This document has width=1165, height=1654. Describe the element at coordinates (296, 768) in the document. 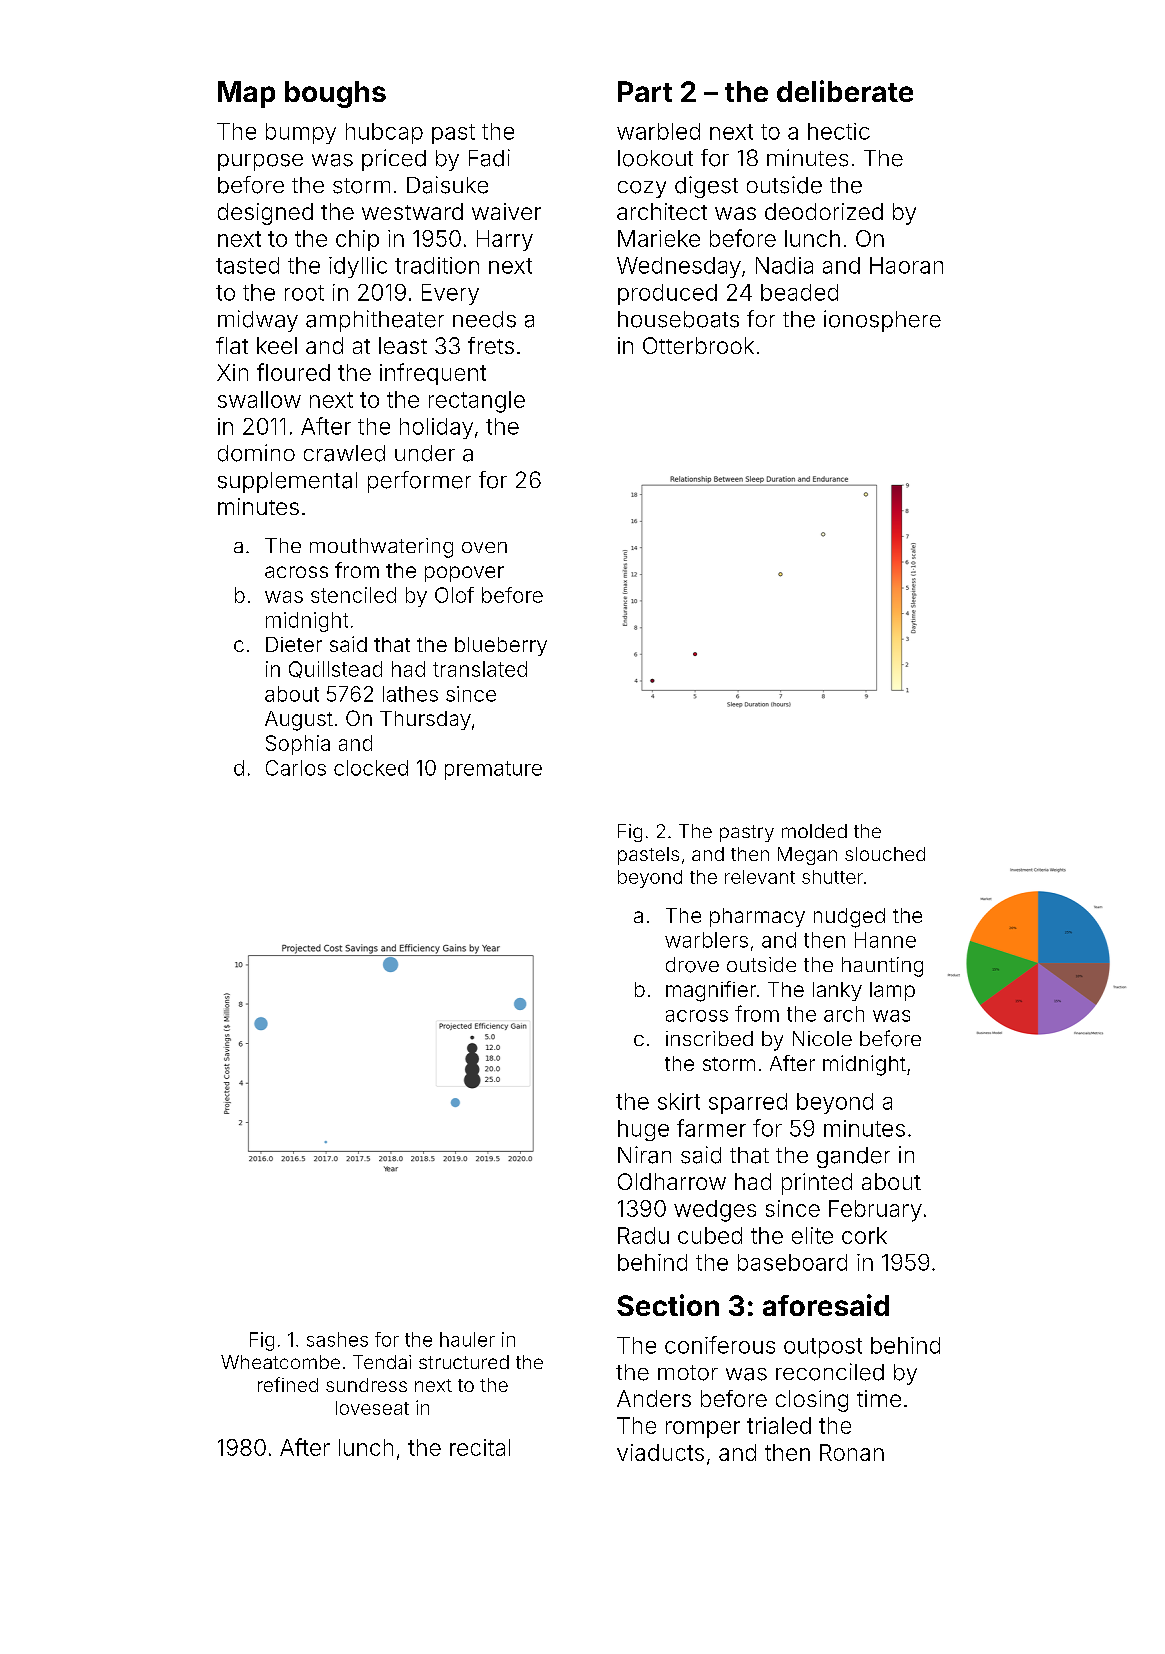

I see `Carlos` at that location.
